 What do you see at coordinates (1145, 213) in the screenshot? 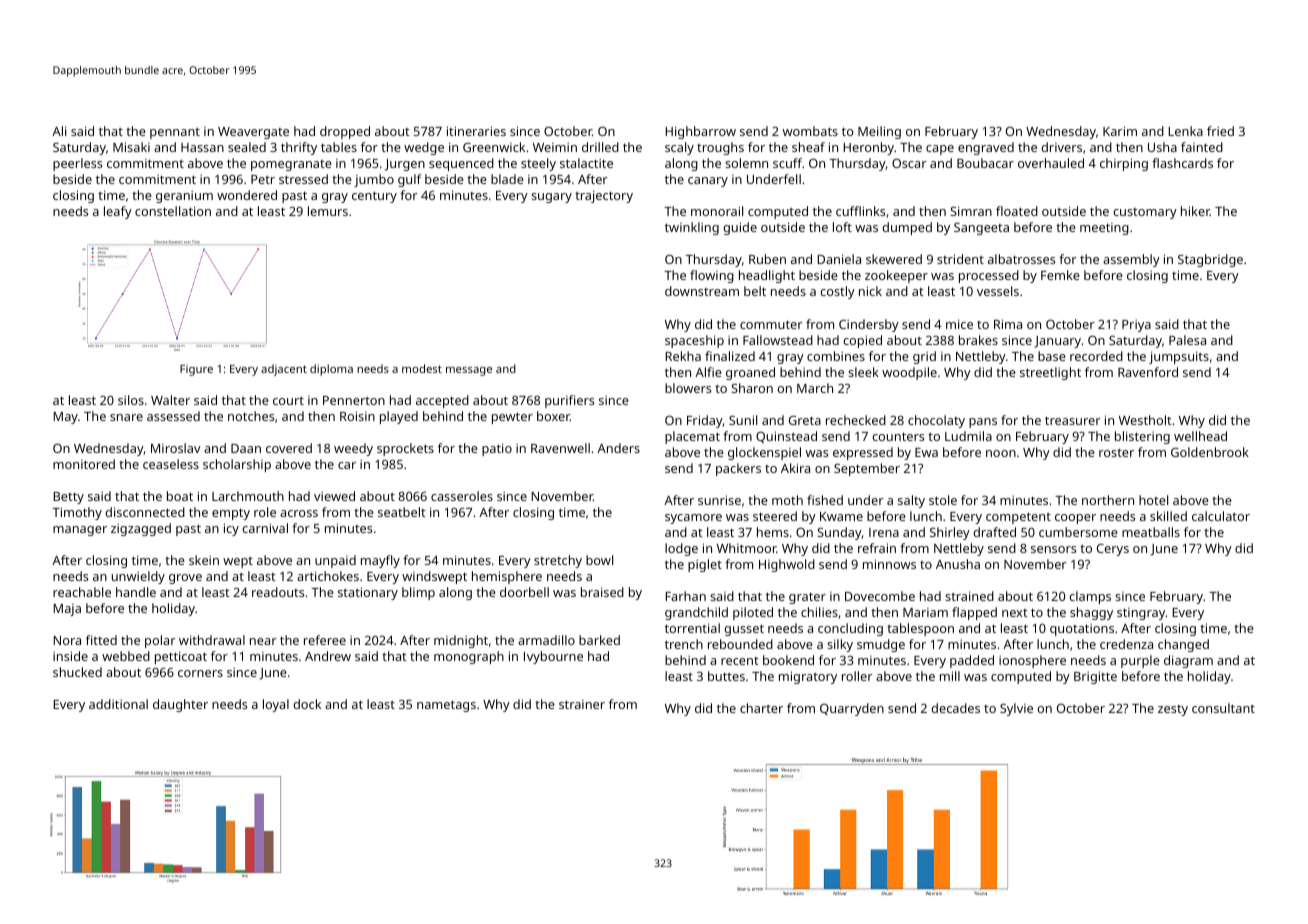
I see `customary` at bounding box center [1145, 213].
